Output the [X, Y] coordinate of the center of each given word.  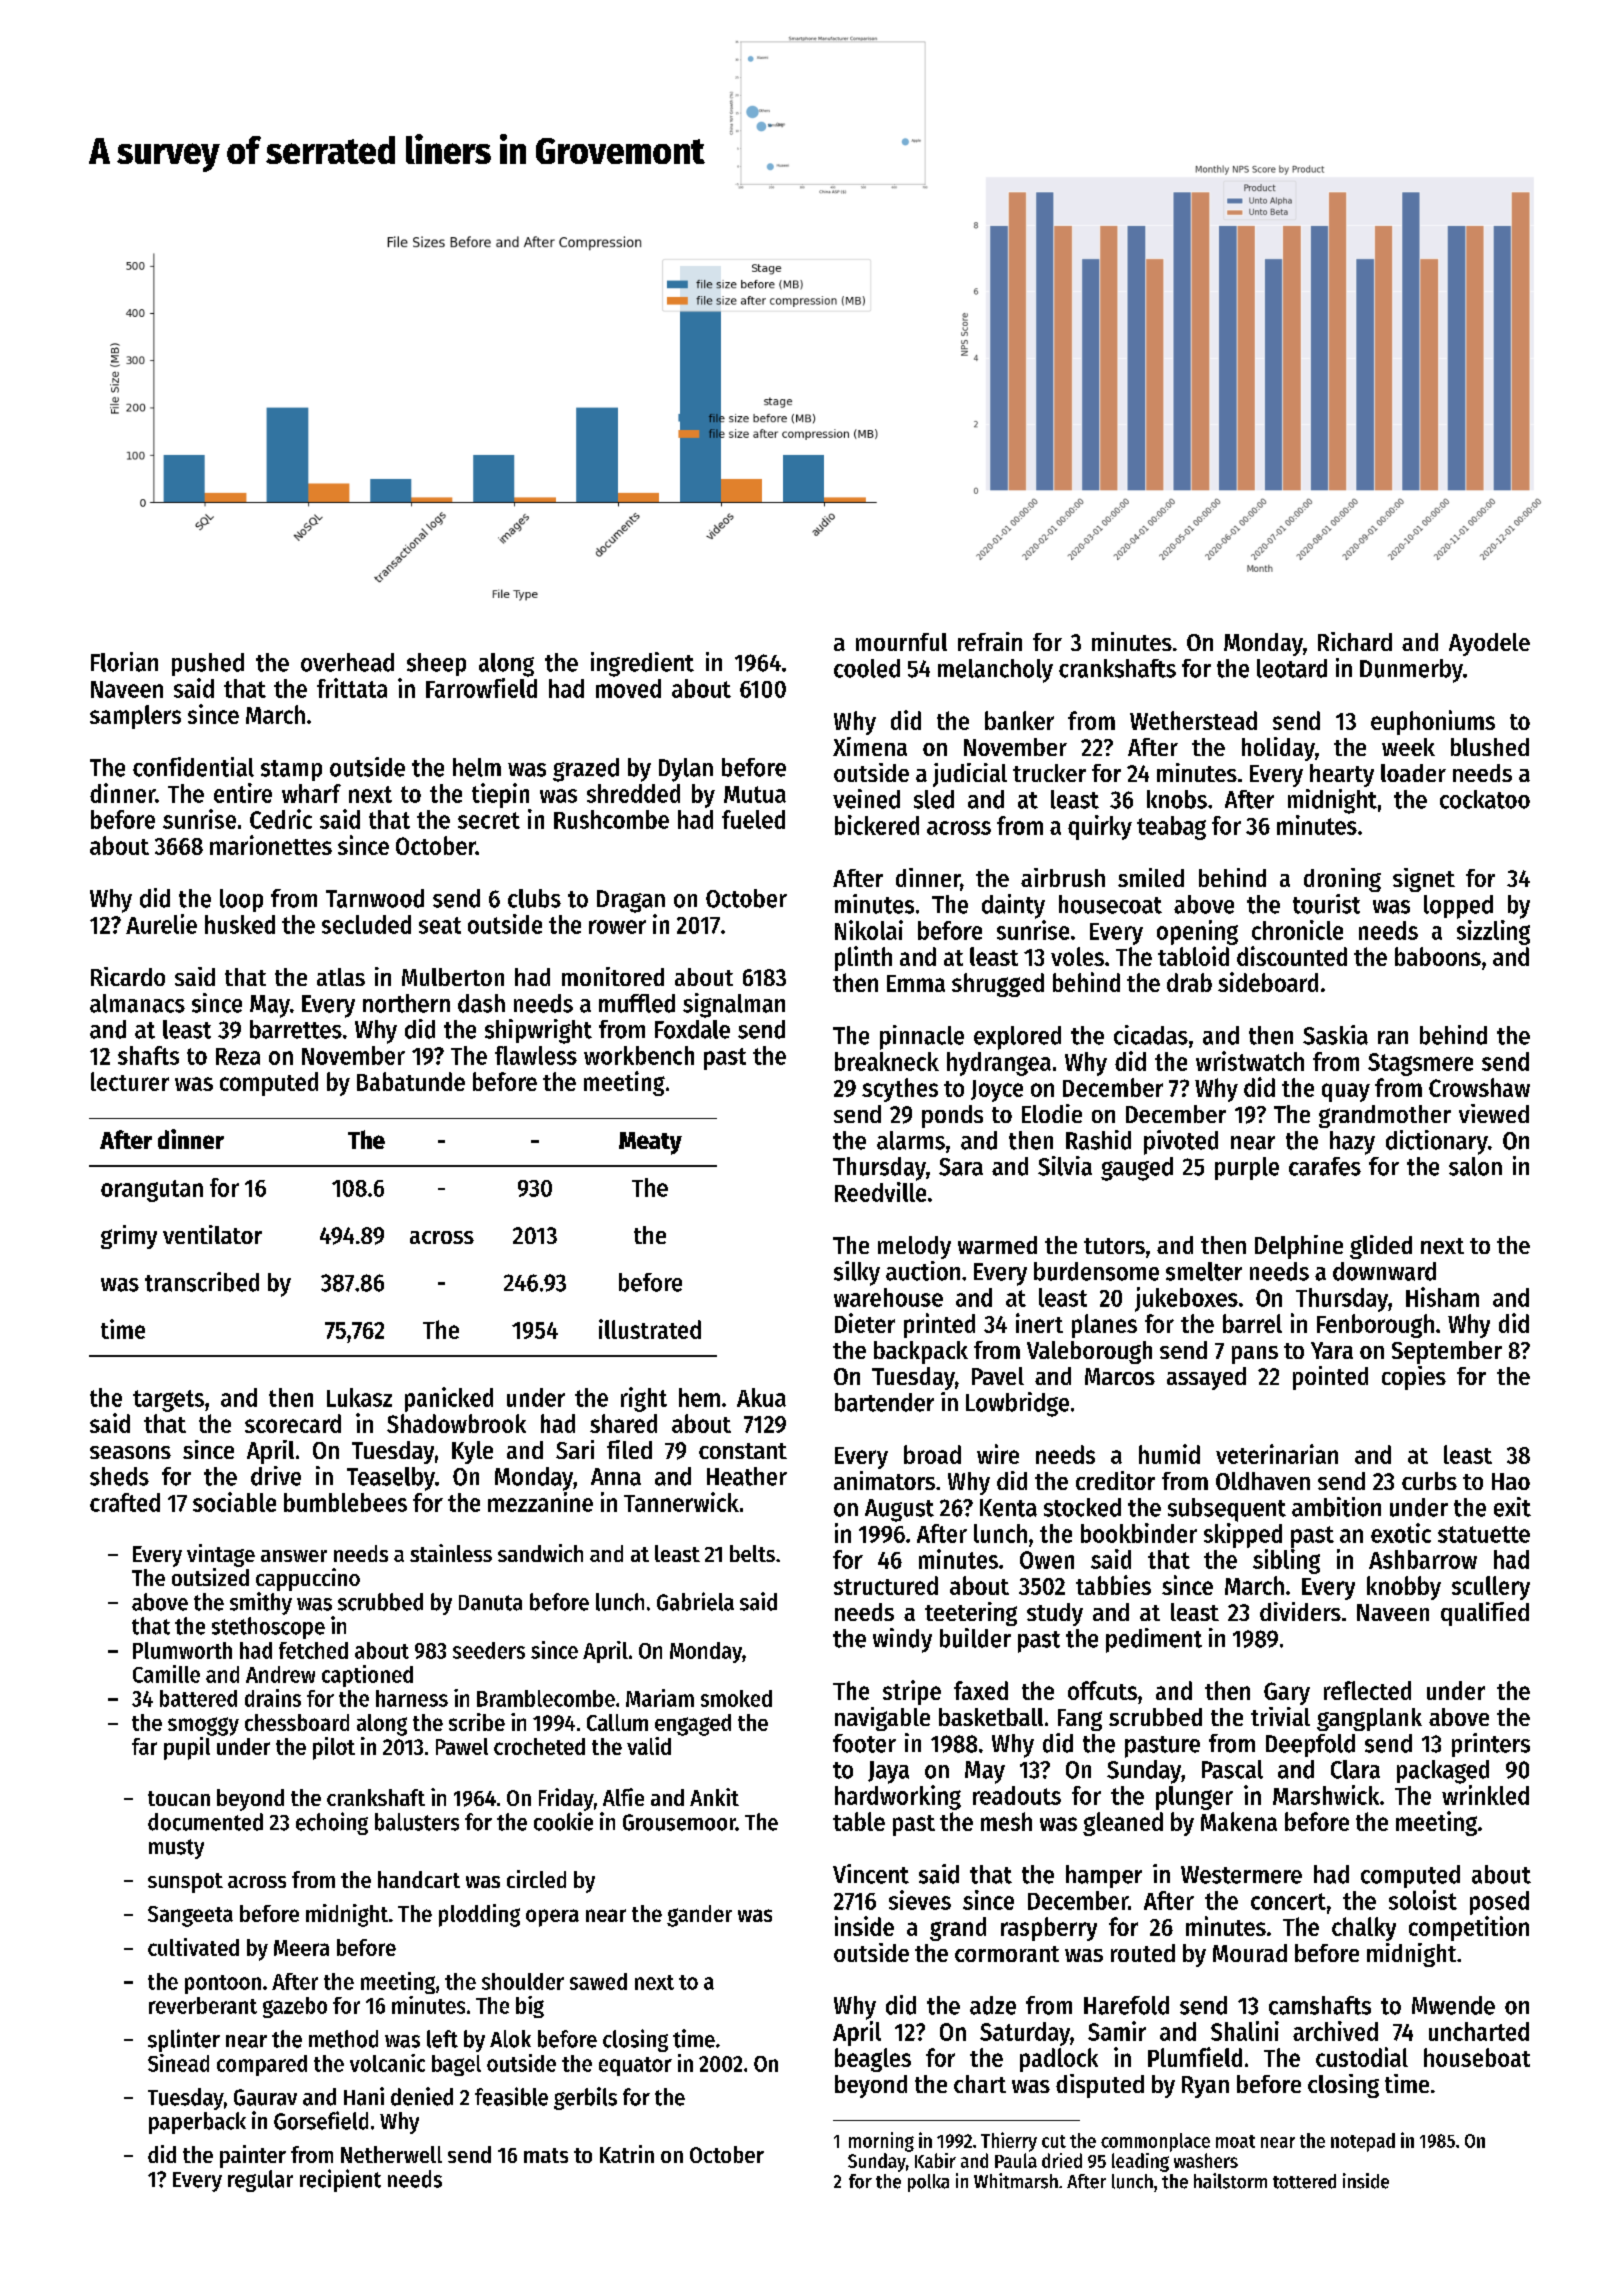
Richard [1355, 641]
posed [1499, 1903]
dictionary [1437, 1142]
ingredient [642, 664]
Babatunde [411, 1081]
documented [205, 1822]
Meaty [650, 1143]
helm [477, 767]
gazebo [295, 2007]
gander [699, 1916]
